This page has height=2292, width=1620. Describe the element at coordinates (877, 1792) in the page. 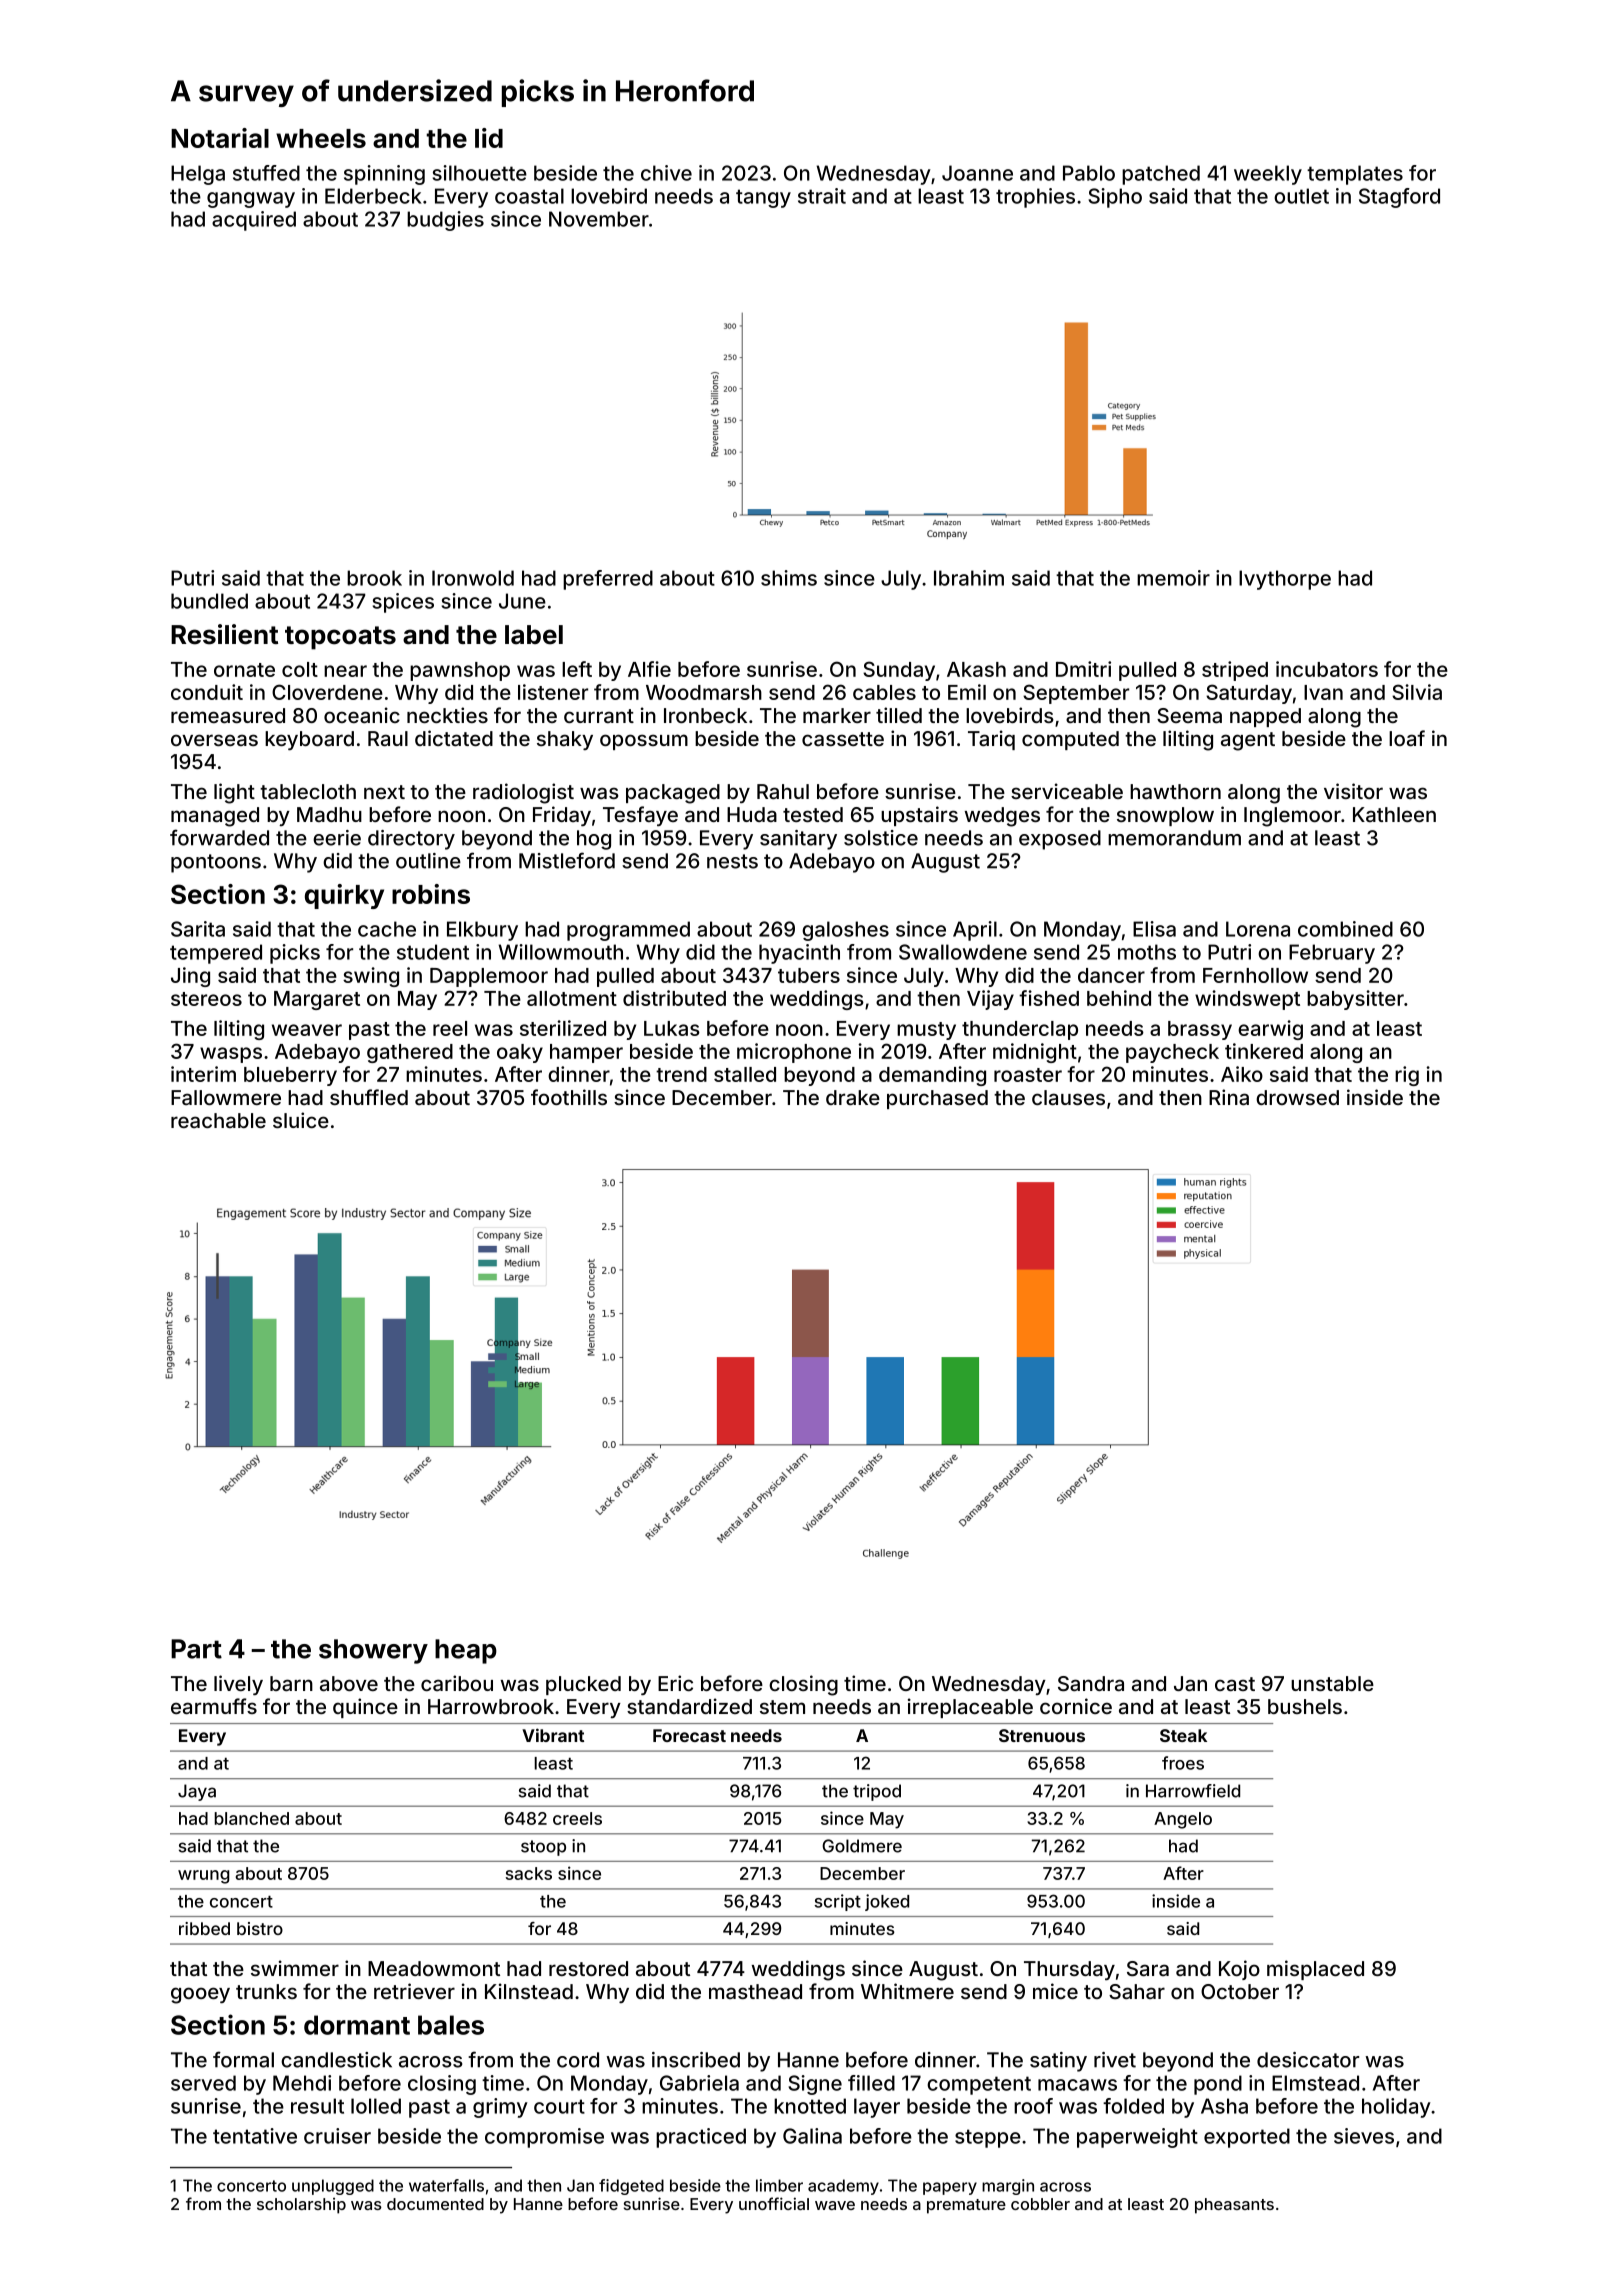

I see `tripod` at that location.
